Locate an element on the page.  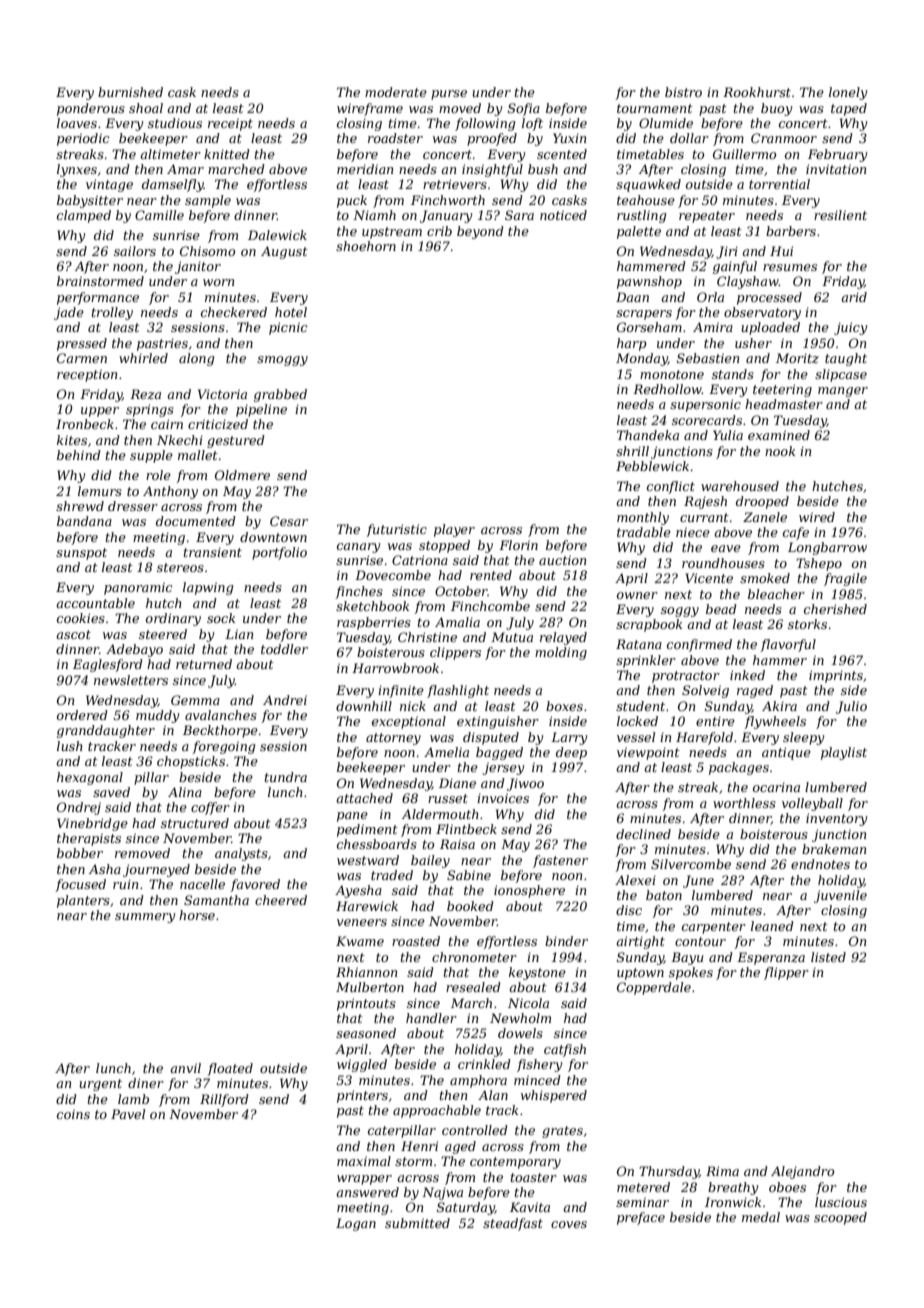
wireframe is located at coordinates (370, 109).
